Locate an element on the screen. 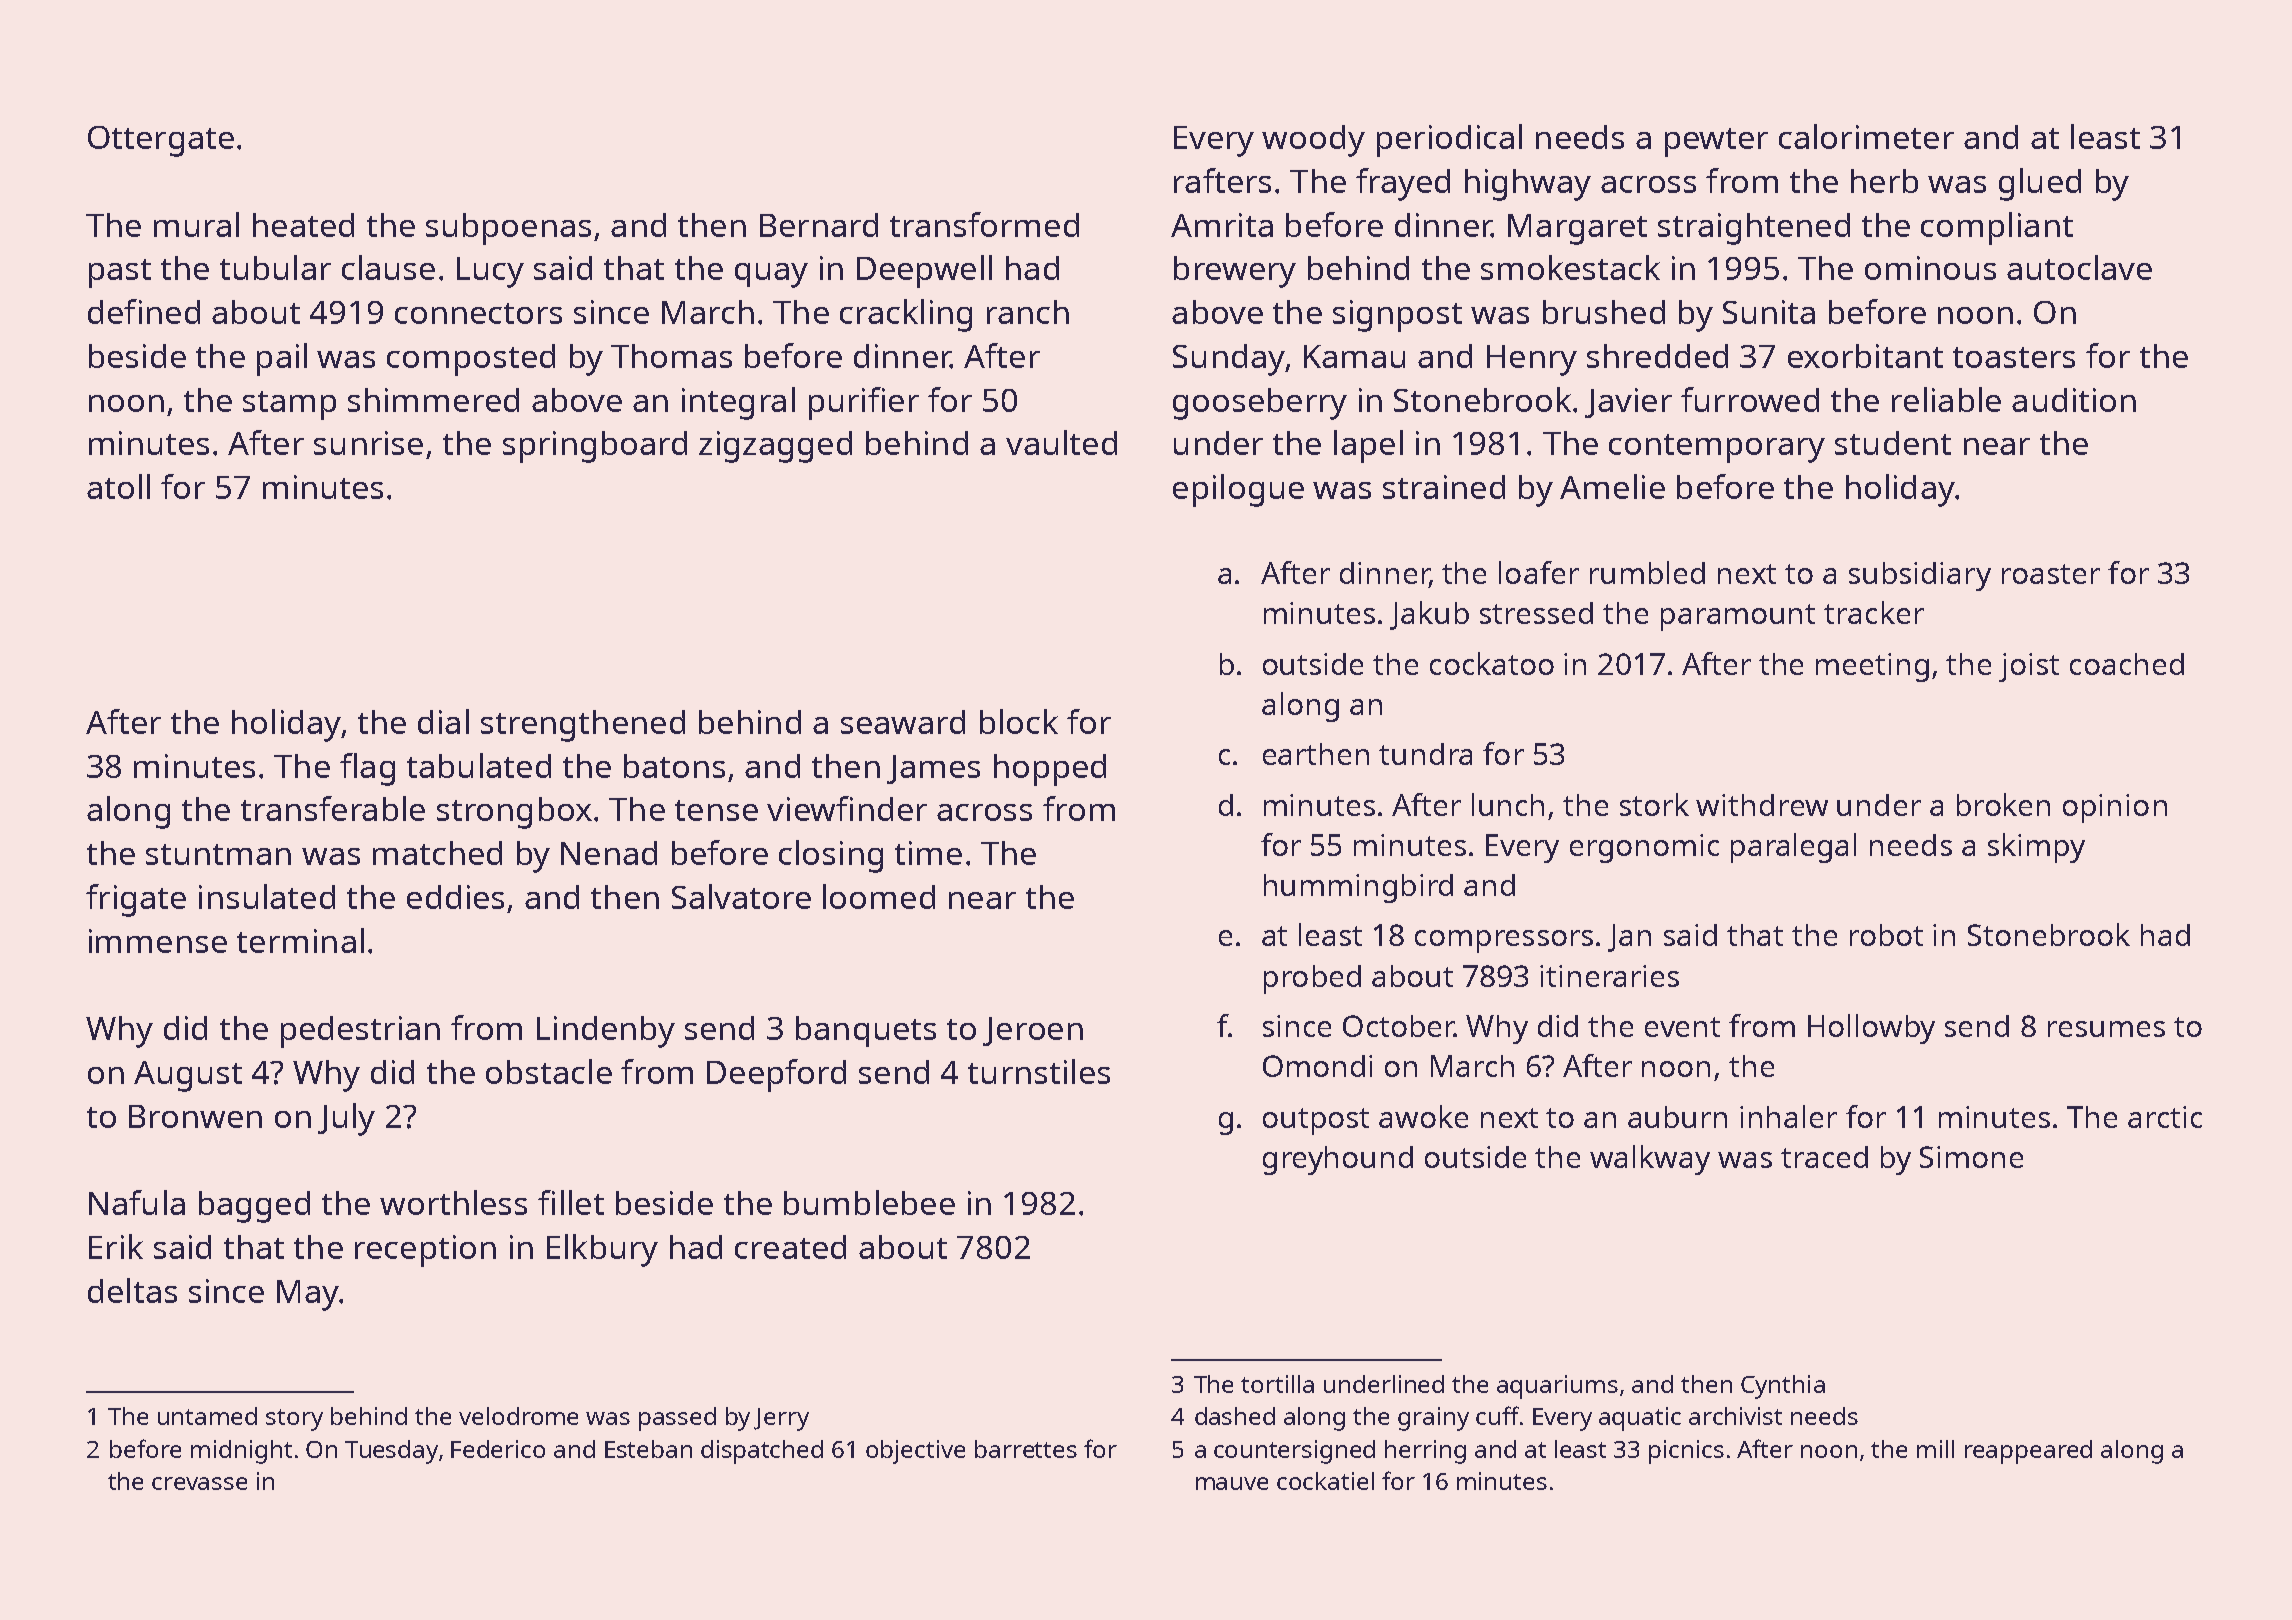  crevasse is located at coordinates (199, 1483).
